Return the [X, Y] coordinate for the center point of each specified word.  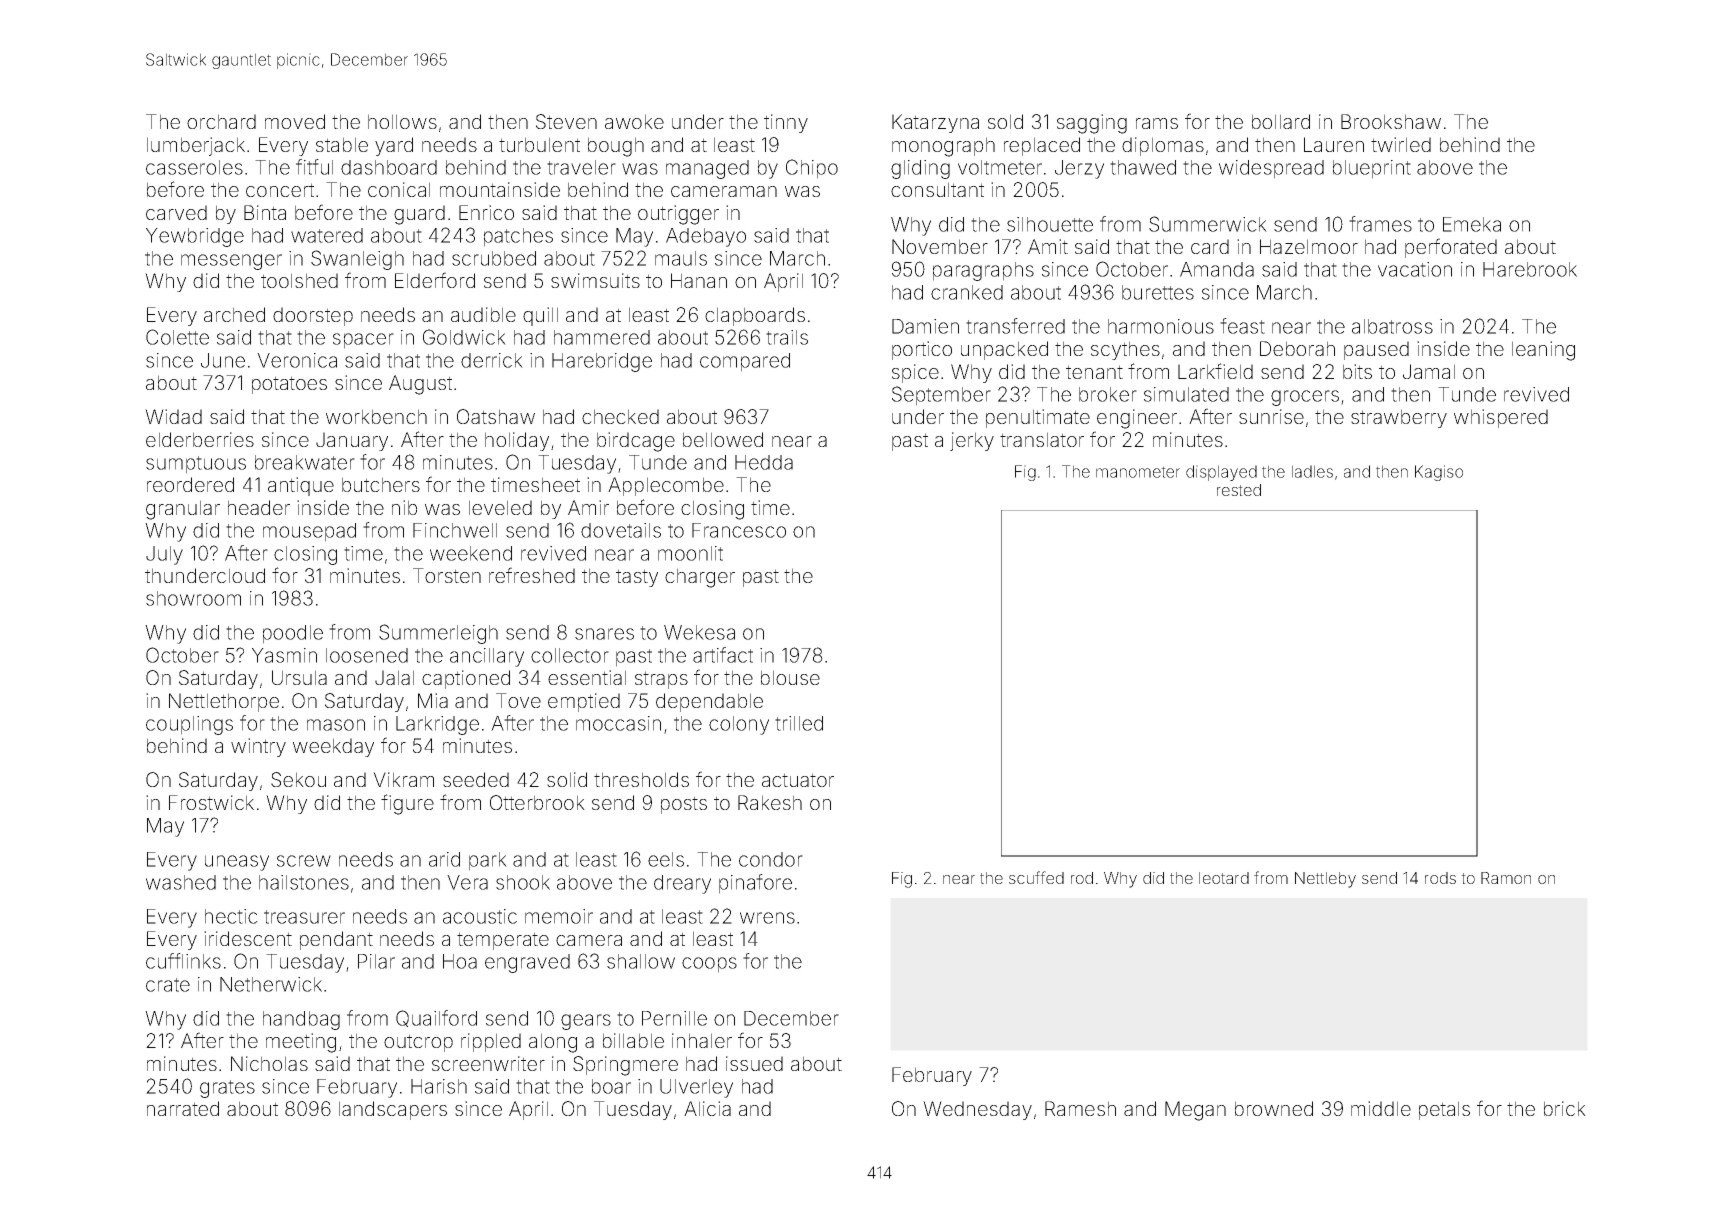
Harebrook [1530, 269]
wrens [767, 918]
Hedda [764, 462]
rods [1440, 878]
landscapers [393, 1110]
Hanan [699, 280]
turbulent [539, 144]
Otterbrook [537, 802]
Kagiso [1439, 473]
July [164, 555]
